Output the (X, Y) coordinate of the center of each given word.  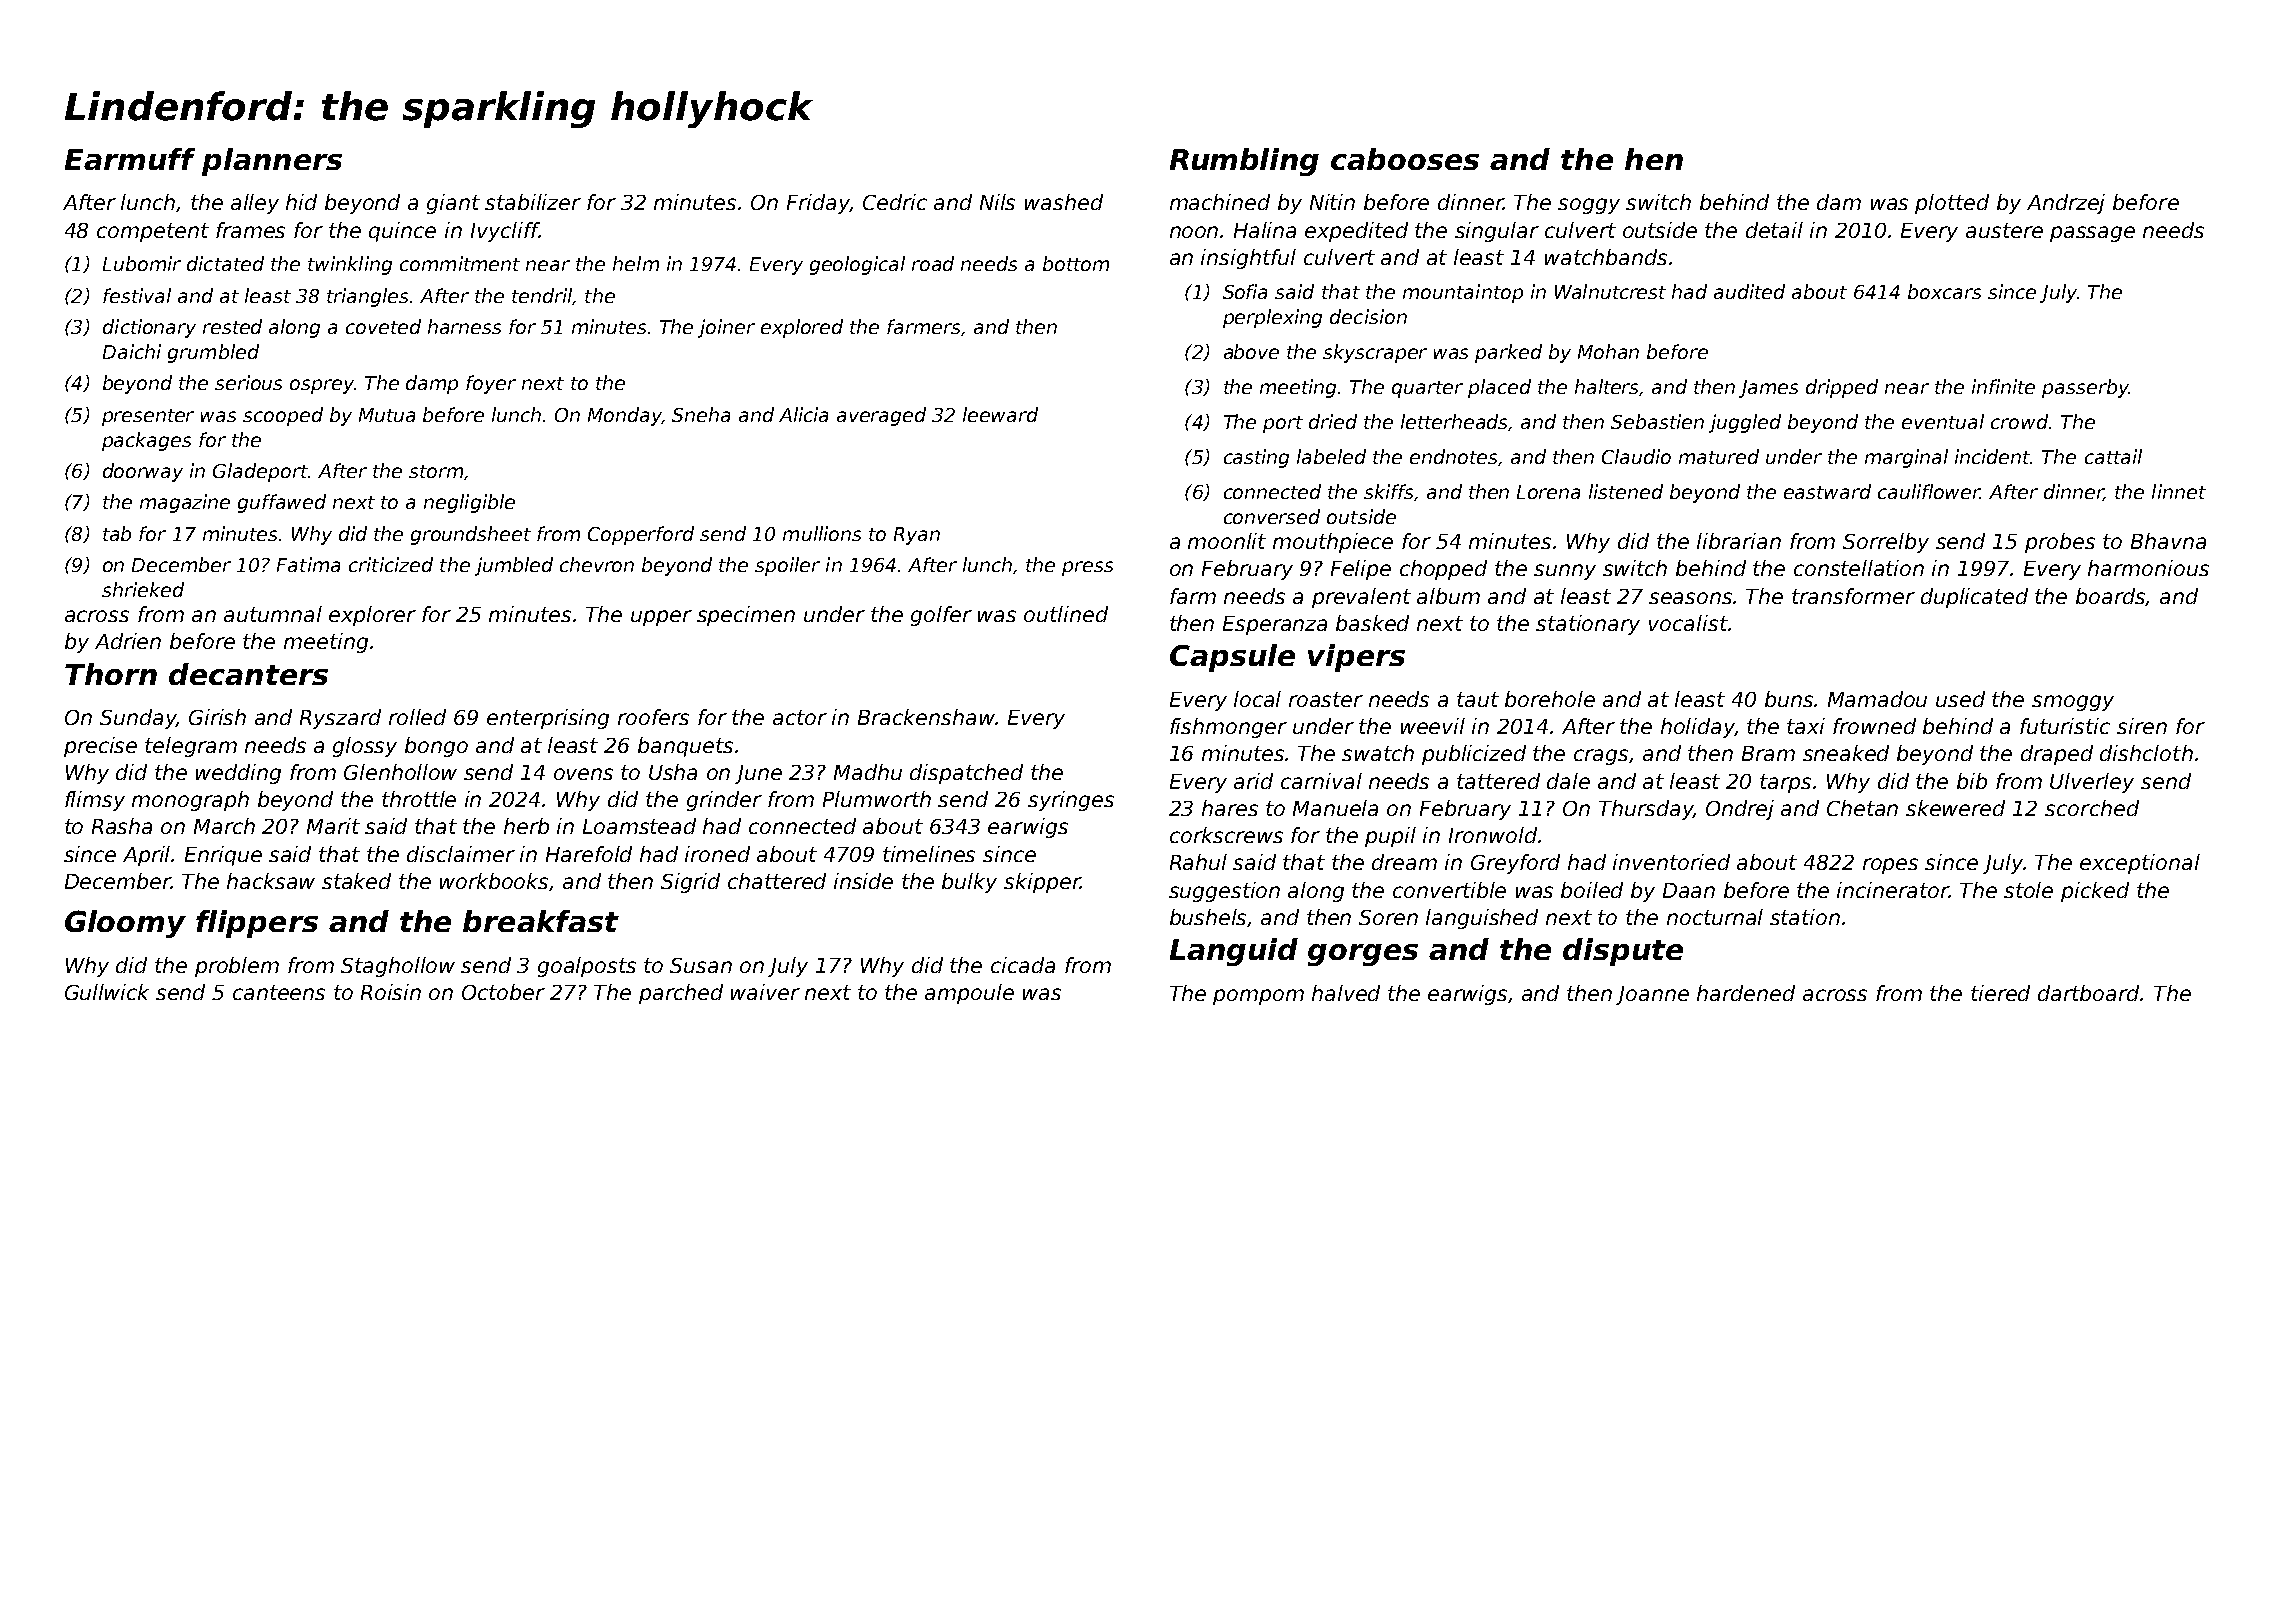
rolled (417, 717)
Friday (818, 204)
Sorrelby (1886, 543)
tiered (2000, 993)
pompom (1258, 997)
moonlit (1227, 541)
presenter (148, 417)
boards (2111, 597)
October (503, 992)
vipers (1356, 658)
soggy (1589, 206)
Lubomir (142, 263)
